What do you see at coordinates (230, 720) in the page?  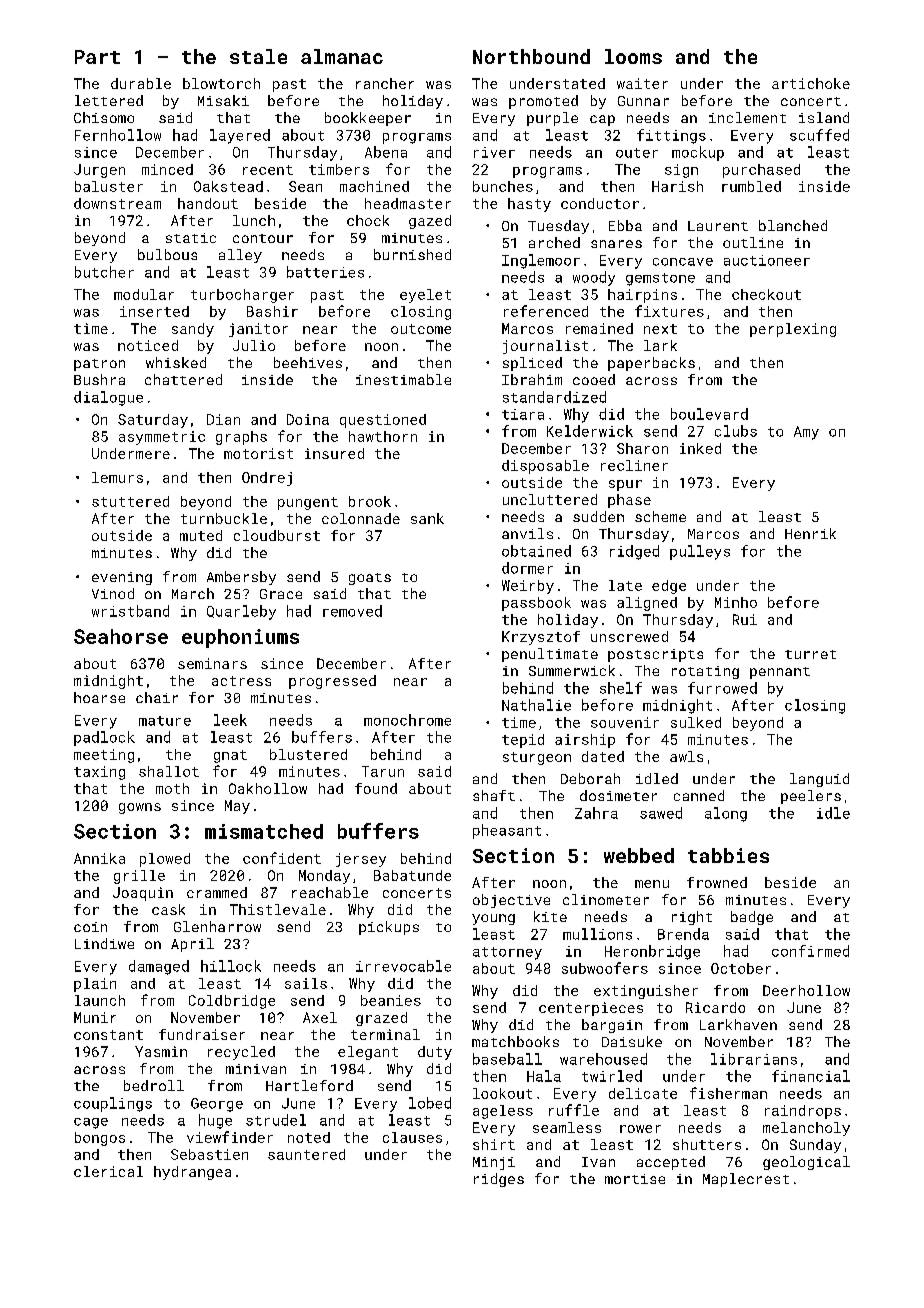 I see `leek` at bounding box center [230, 720].
